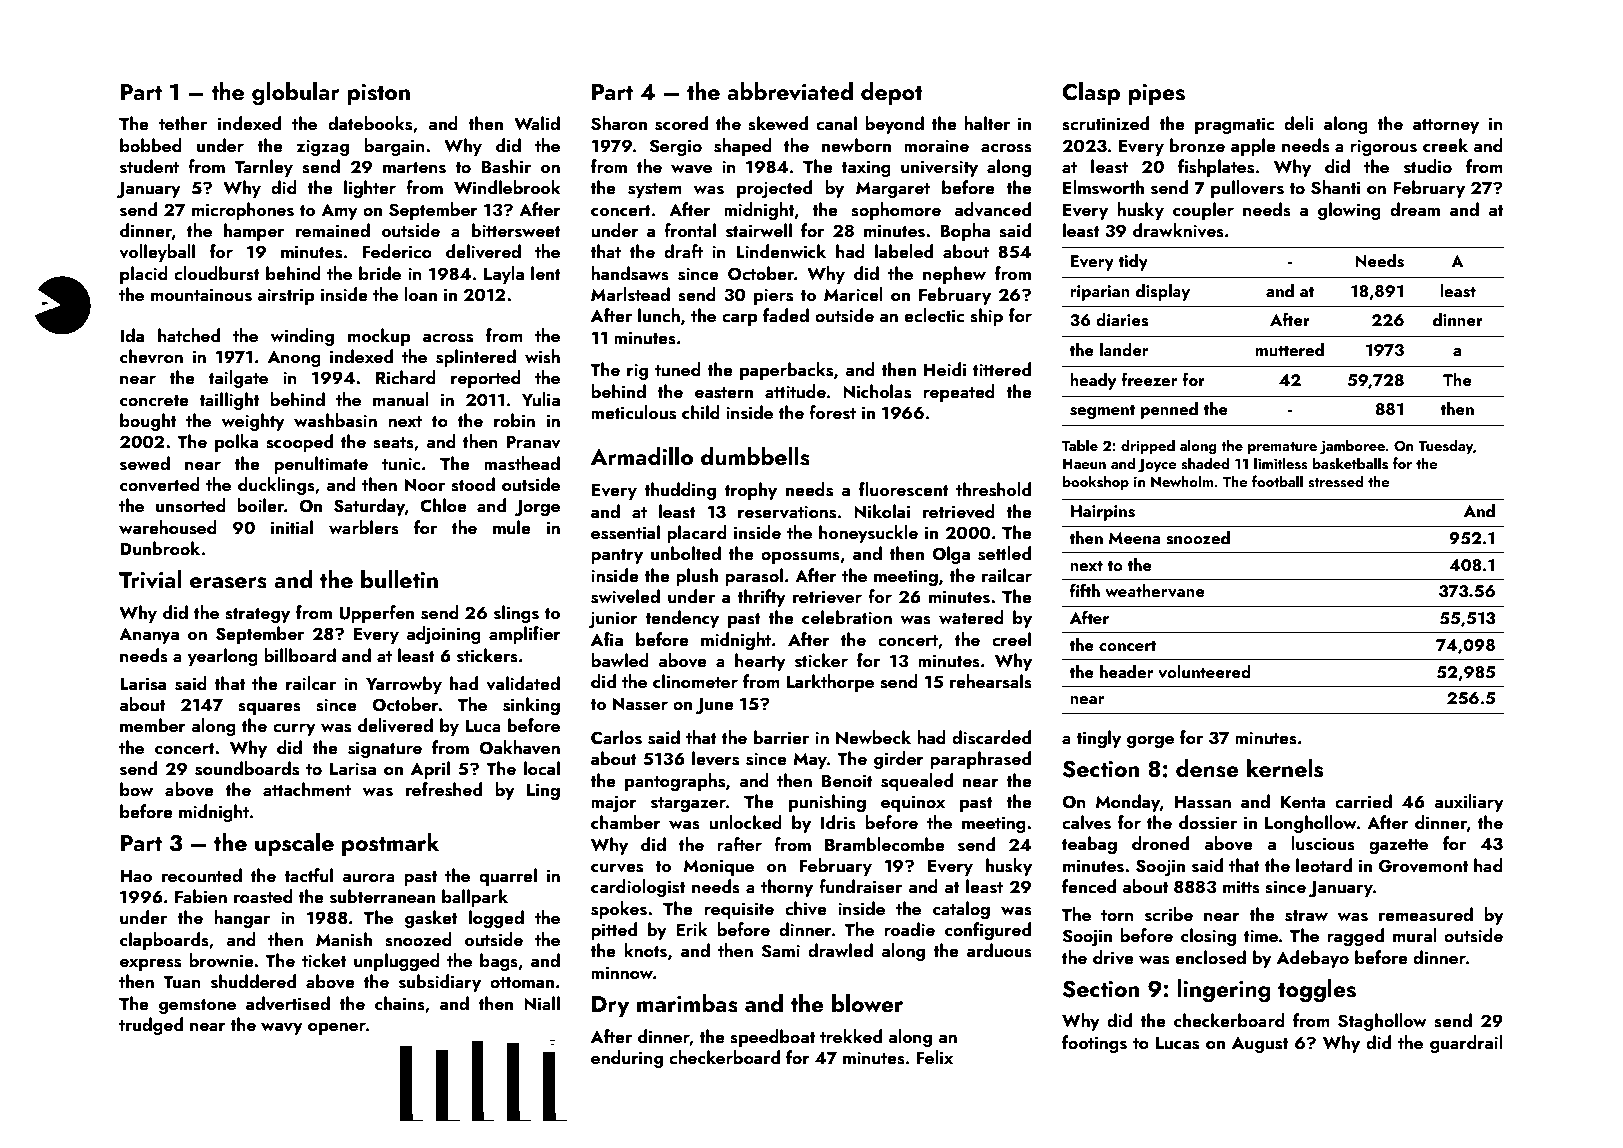 The height and width of the page is (1148, 1623). Describe the element at coordinates (145, 463) in the page. I see `sewed` at that location.
